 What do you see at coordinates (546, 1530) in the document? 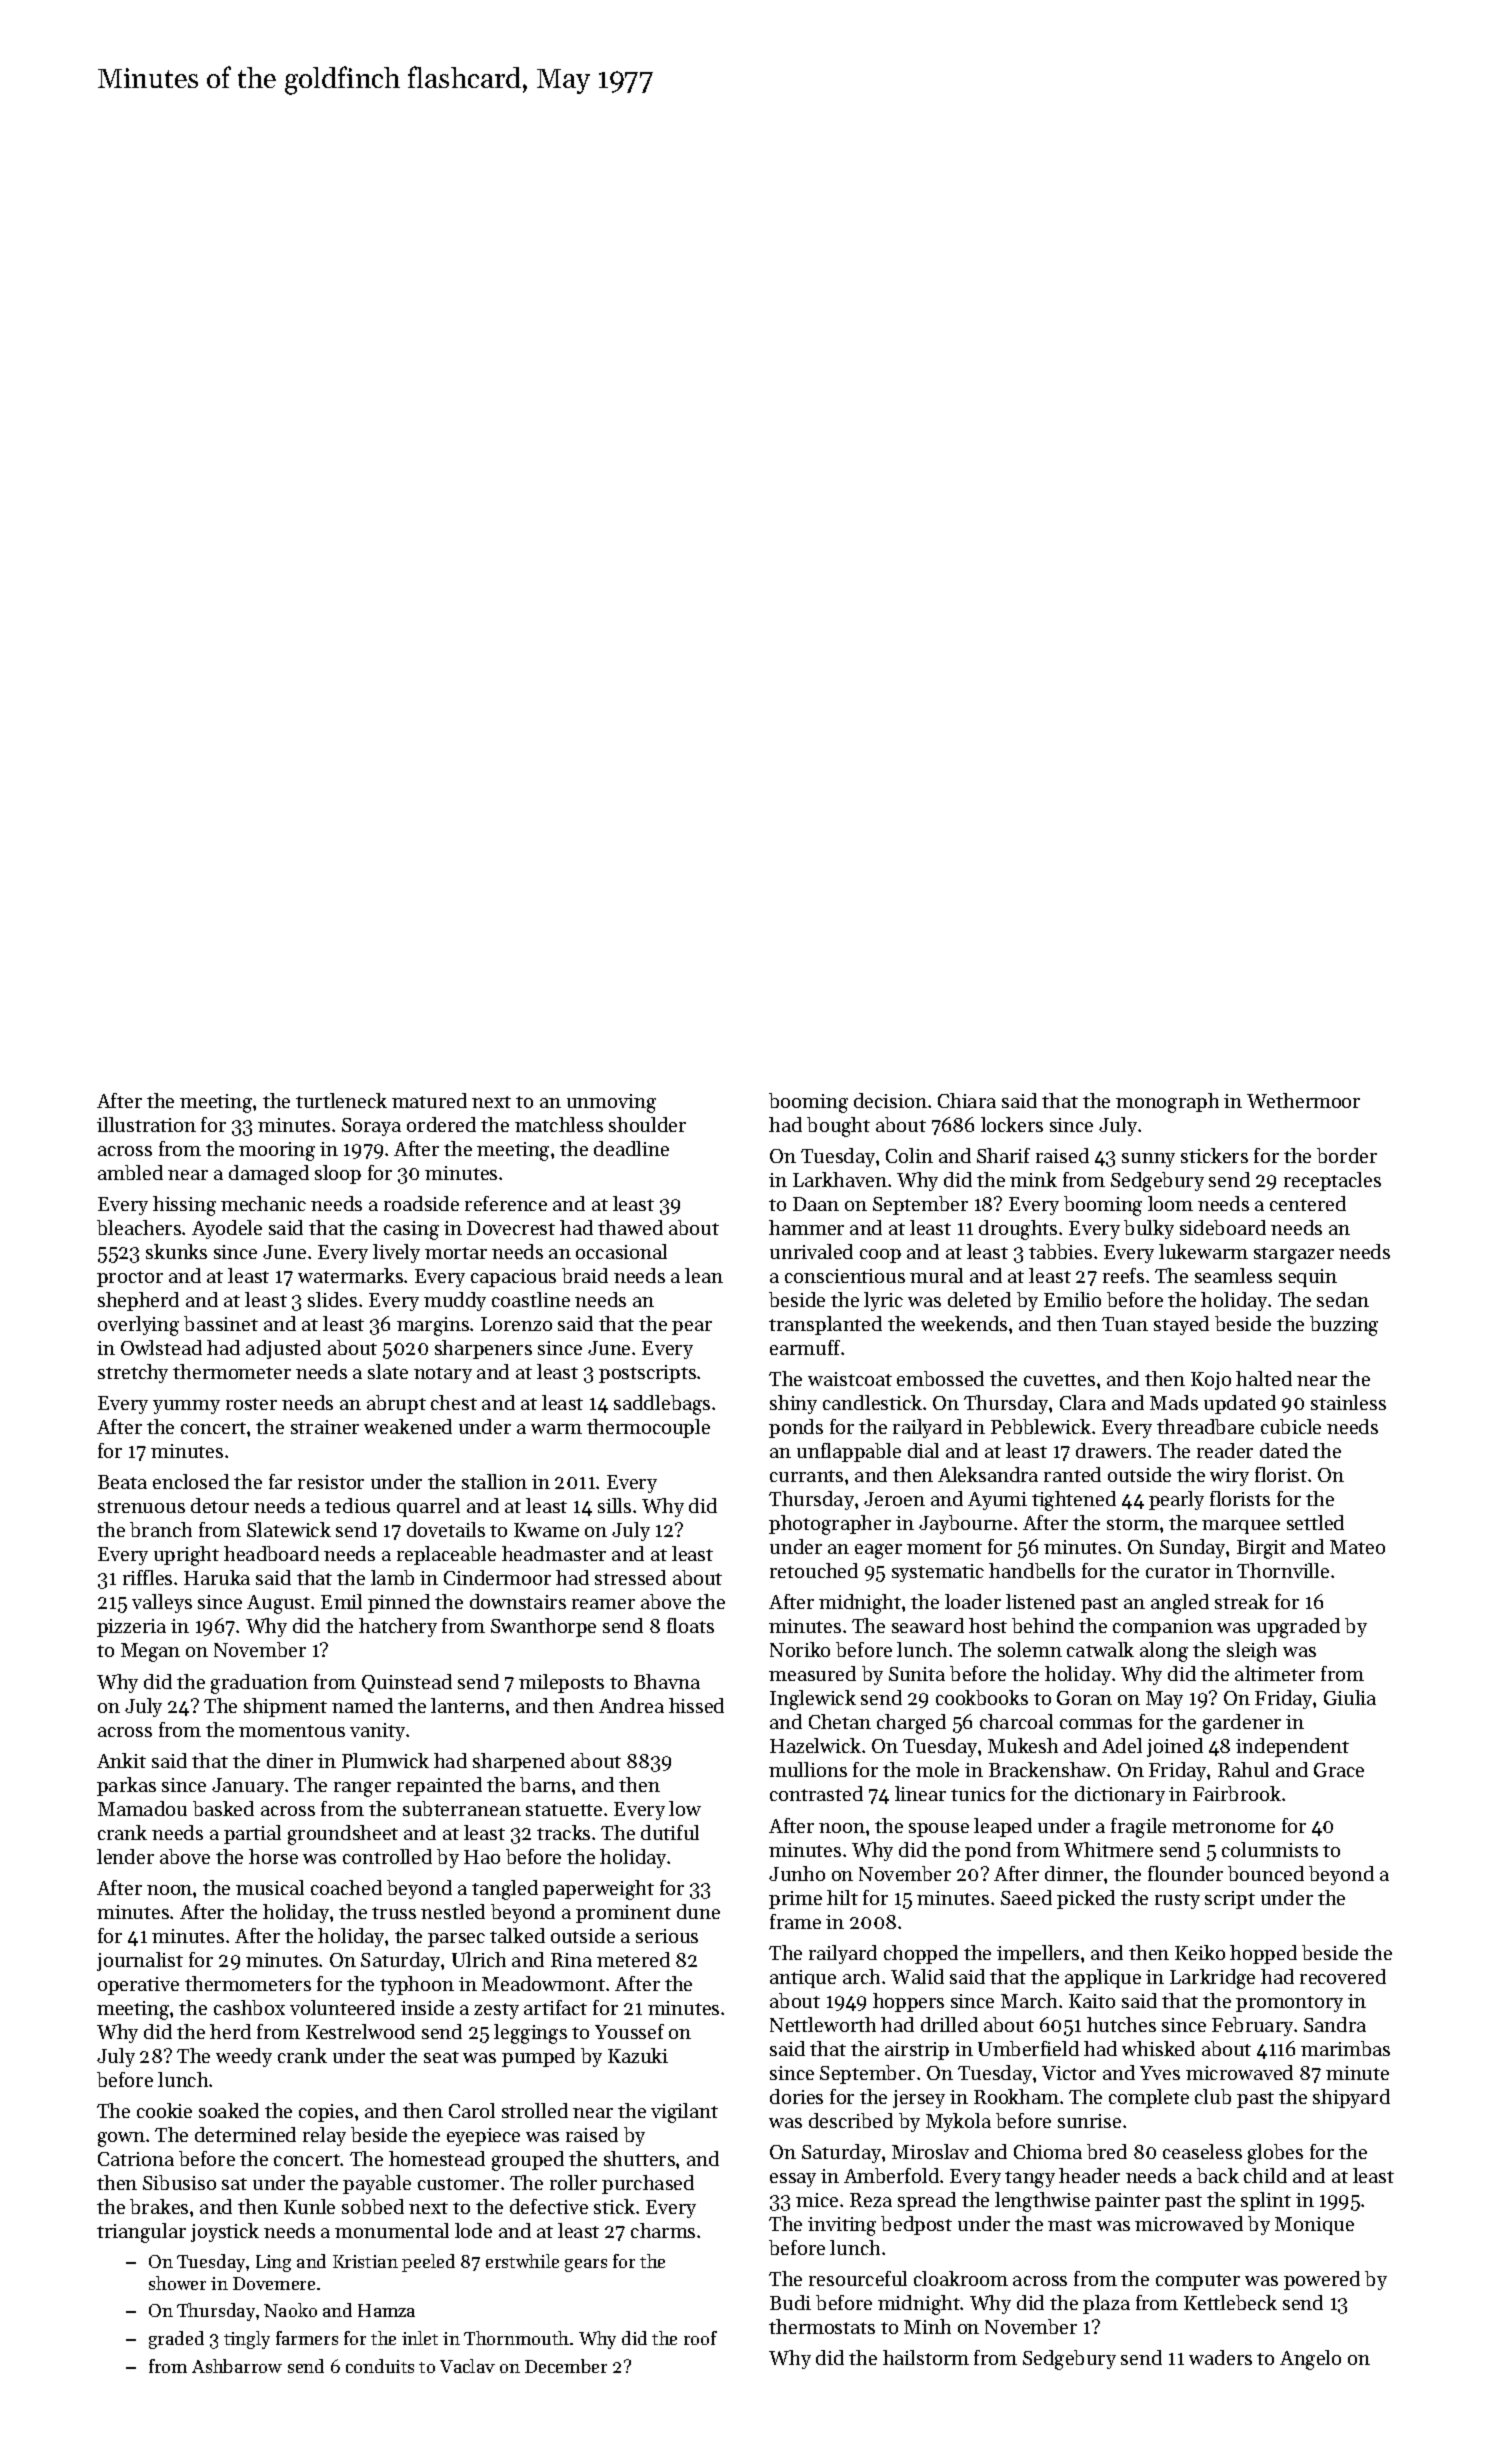
I see `Kwame` at bounding box center [546, 1530].
